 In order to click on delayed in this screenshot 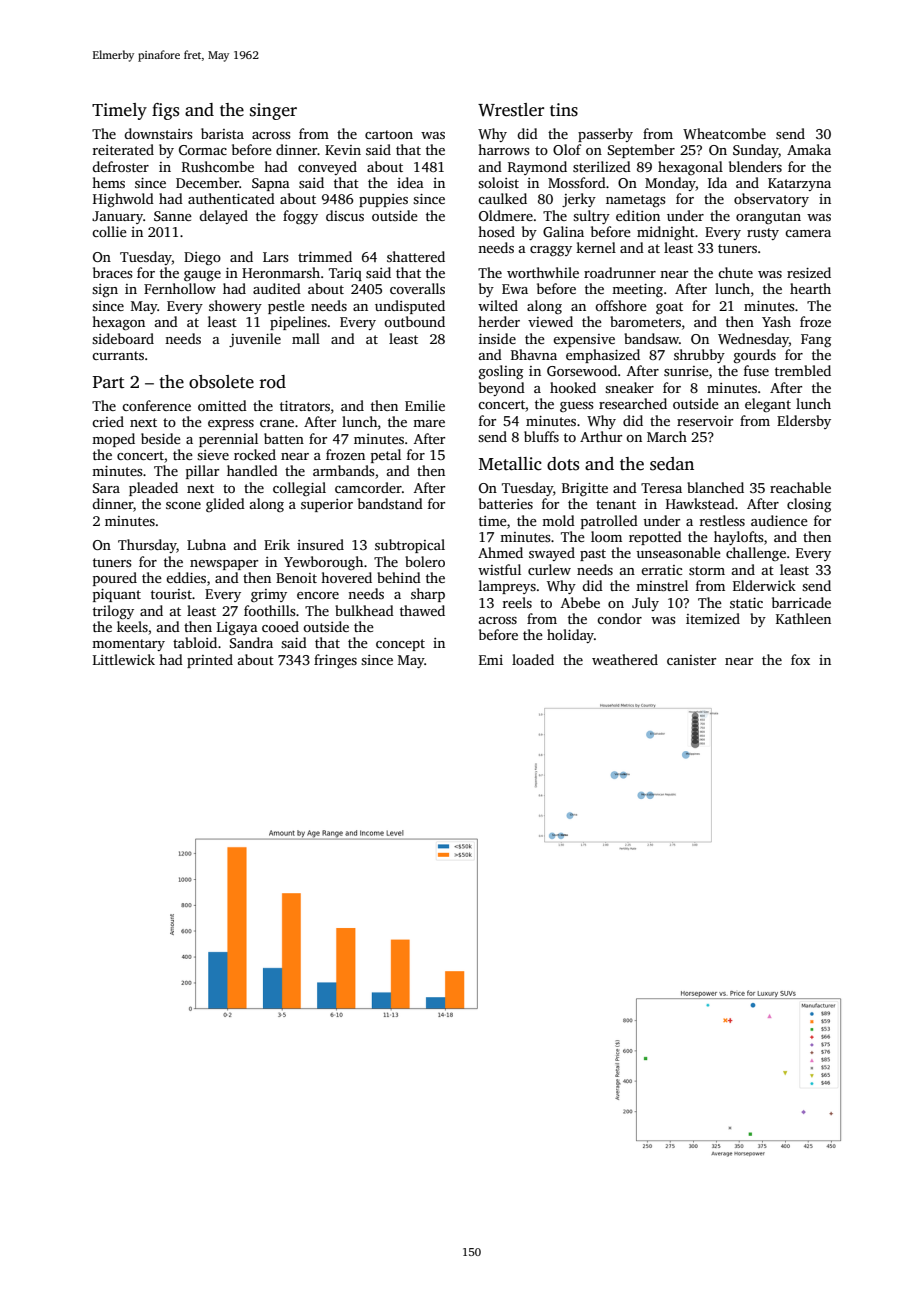, I will do `click(223, 217)`.
